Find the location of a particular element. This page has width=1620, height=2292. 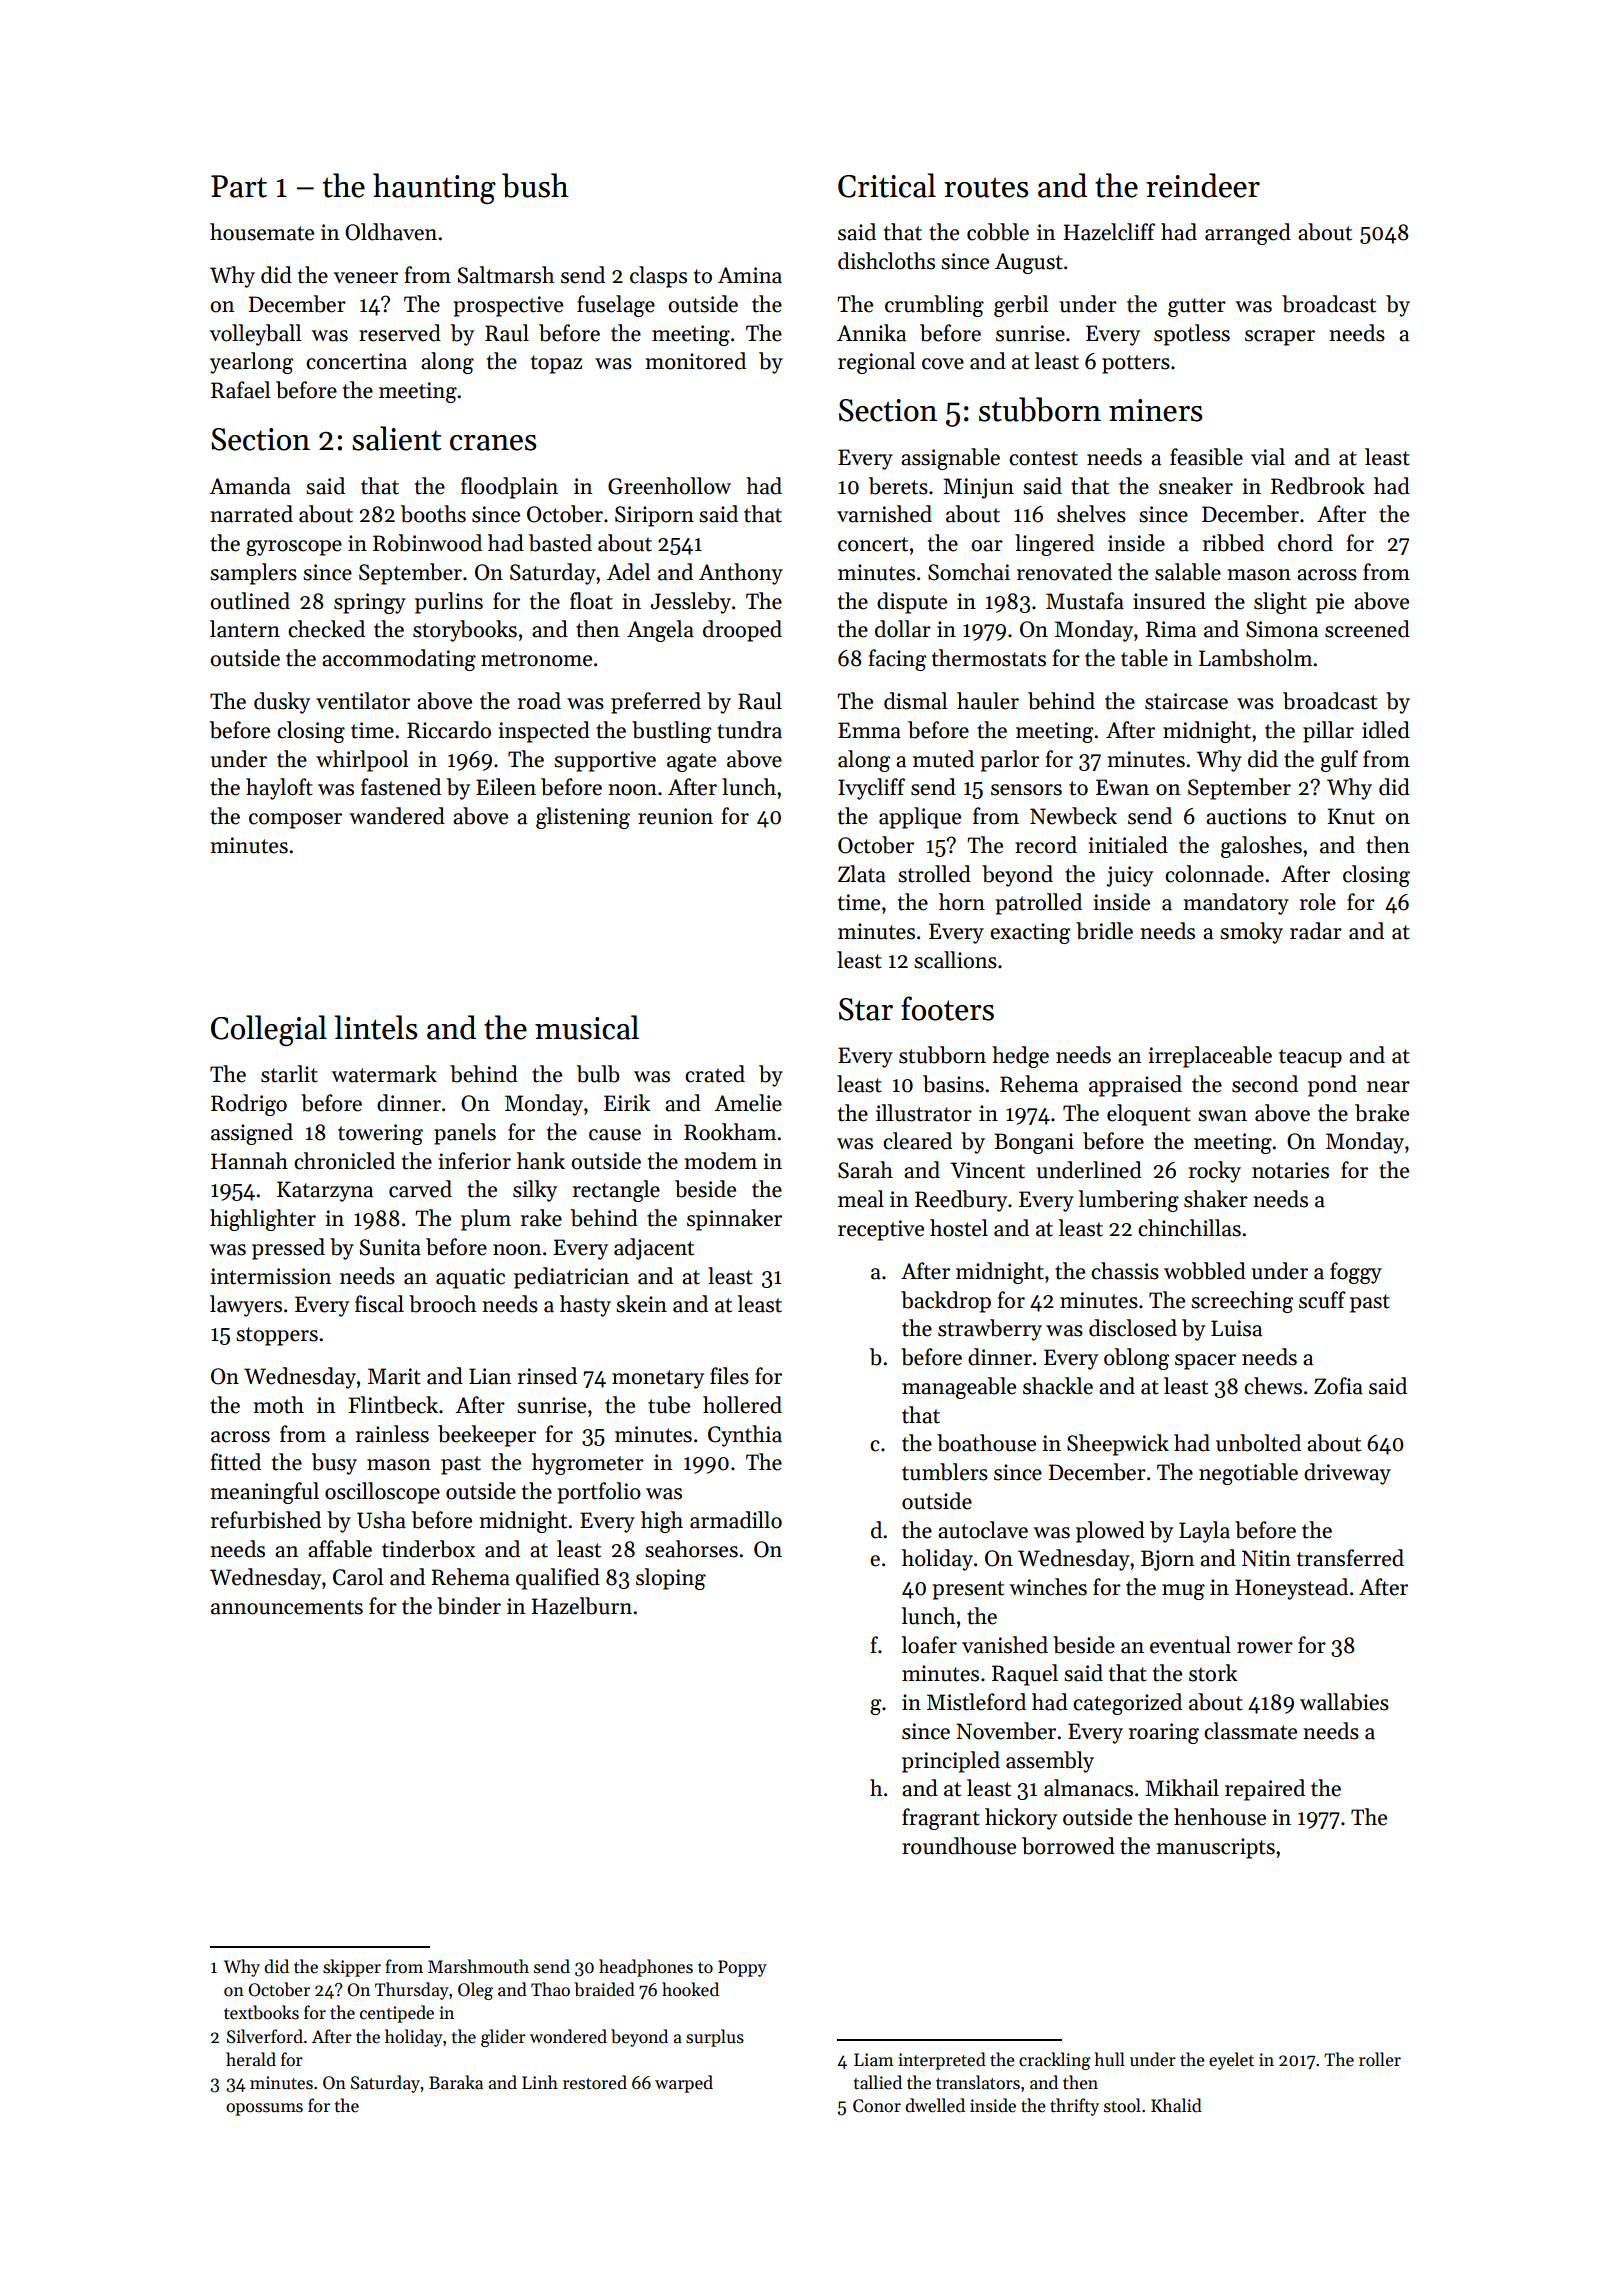

scallions is located at coordinates (955, 960).
